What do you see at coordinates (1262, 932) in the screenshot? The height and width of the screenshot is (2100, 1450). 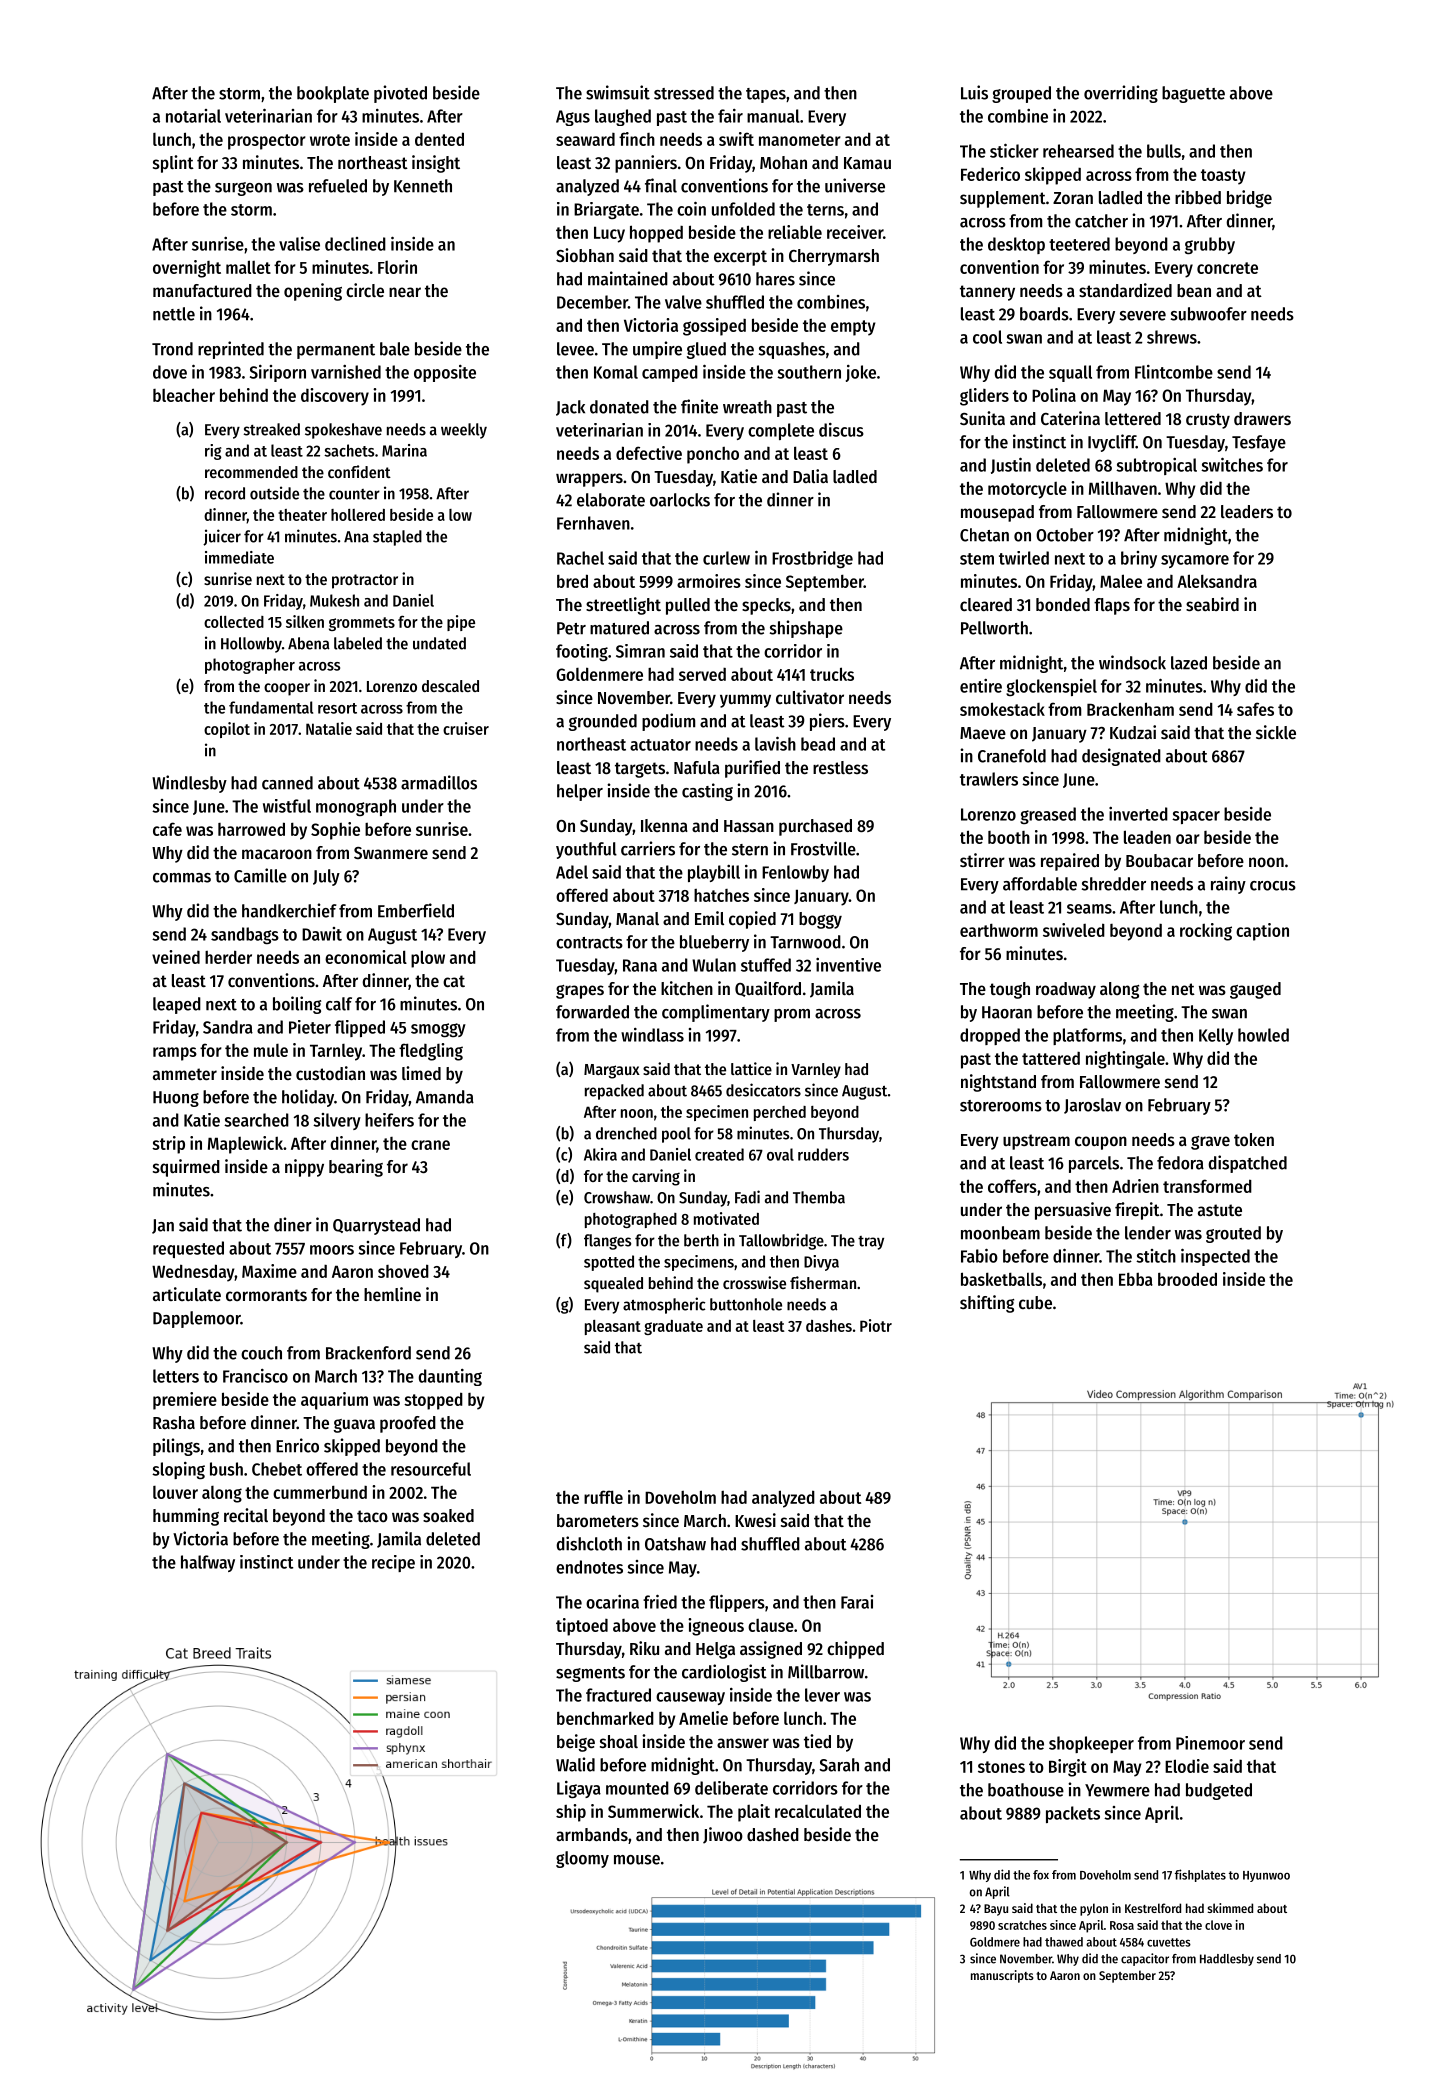 I see `caption` at bounding box center [1262, 932].
